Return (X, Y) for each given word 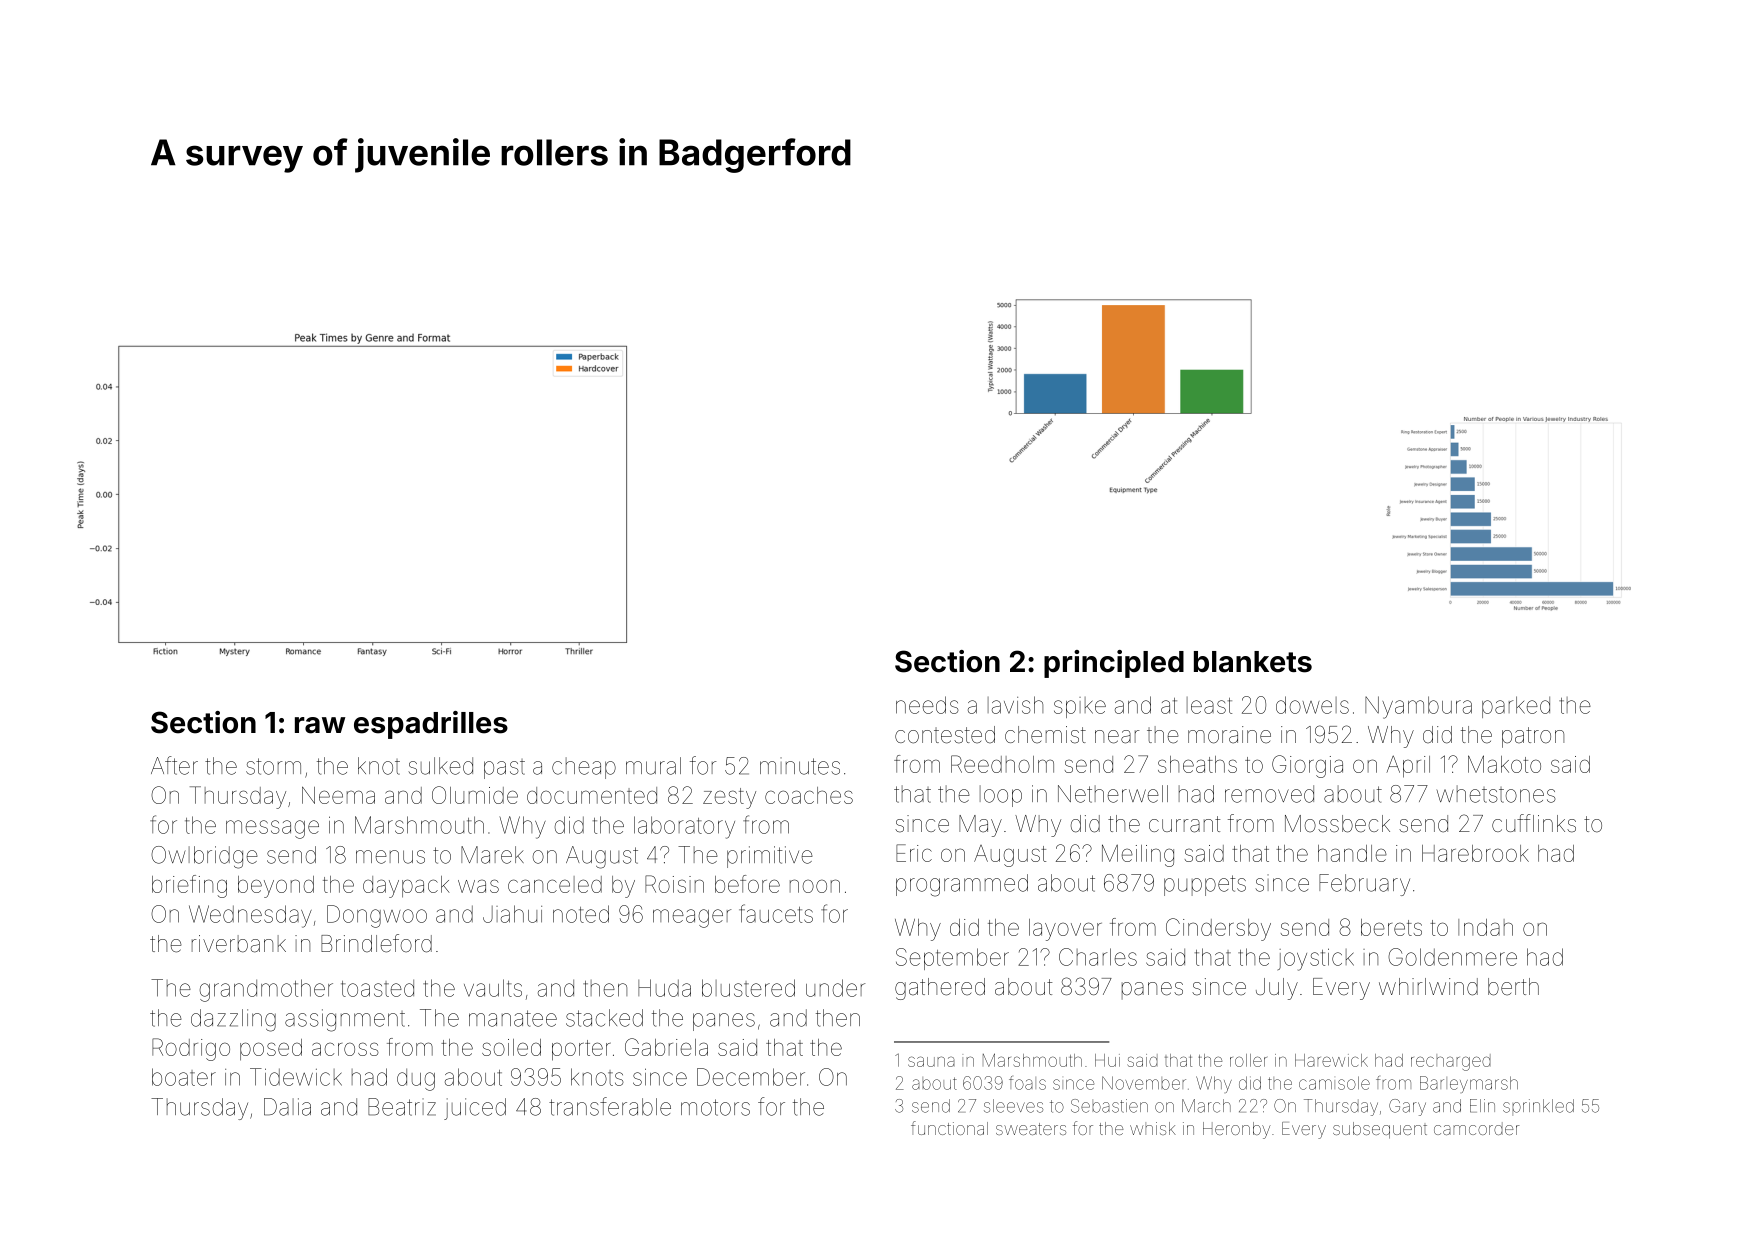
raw (320, 725)
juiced (475, 1109)
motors (715, 1107)
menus (390, 857)
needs (927, 705)
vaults (493, 988)
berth (1513, 987)
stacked (604, 1018)
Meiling (1138, 855)
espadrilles (431, 725)
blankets (1253, 662)
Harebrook (1475, 853)
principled (1114, 664)
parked (1516, 707)
